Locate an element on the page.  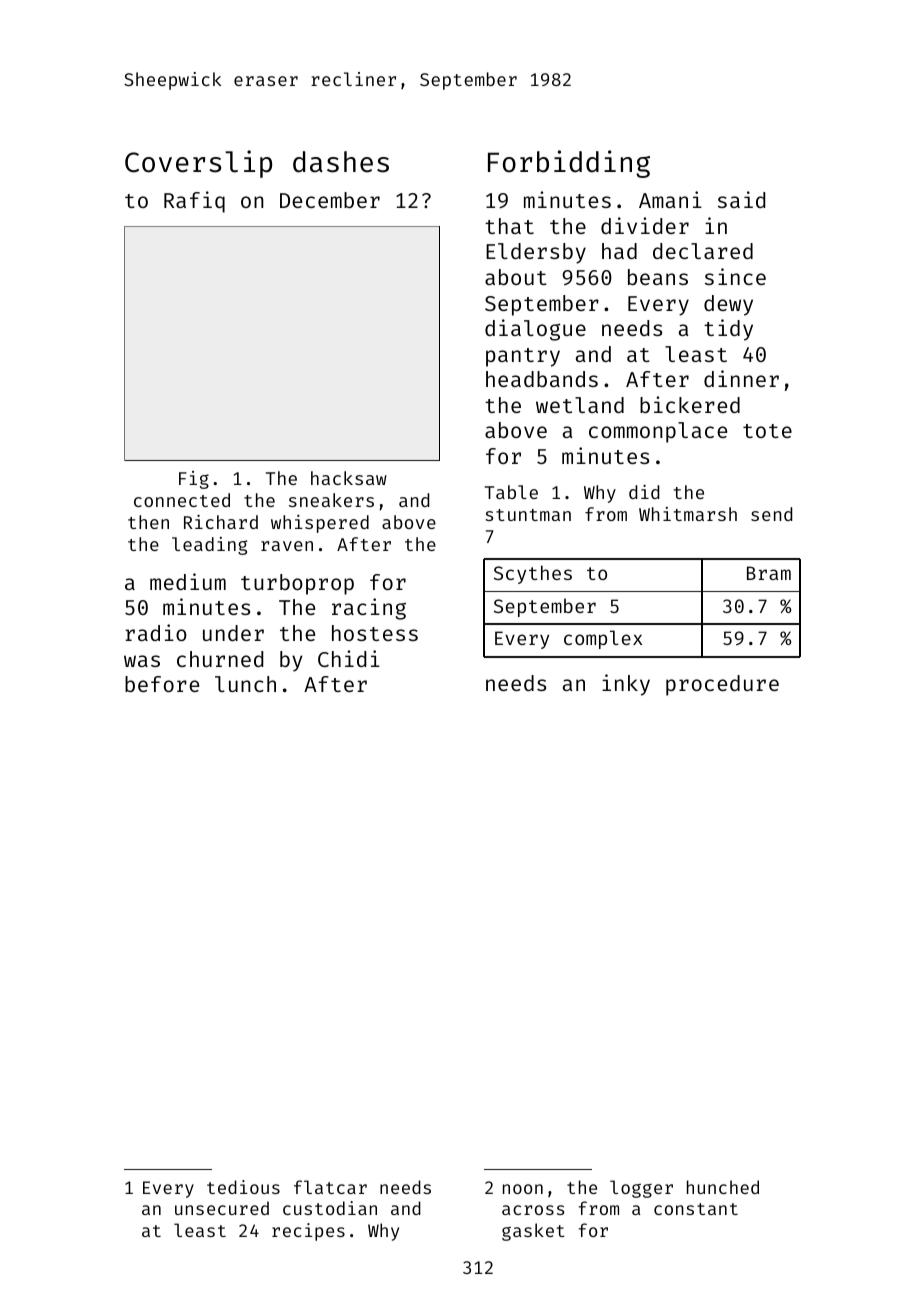
inky is located at coordinates (626, 685).
